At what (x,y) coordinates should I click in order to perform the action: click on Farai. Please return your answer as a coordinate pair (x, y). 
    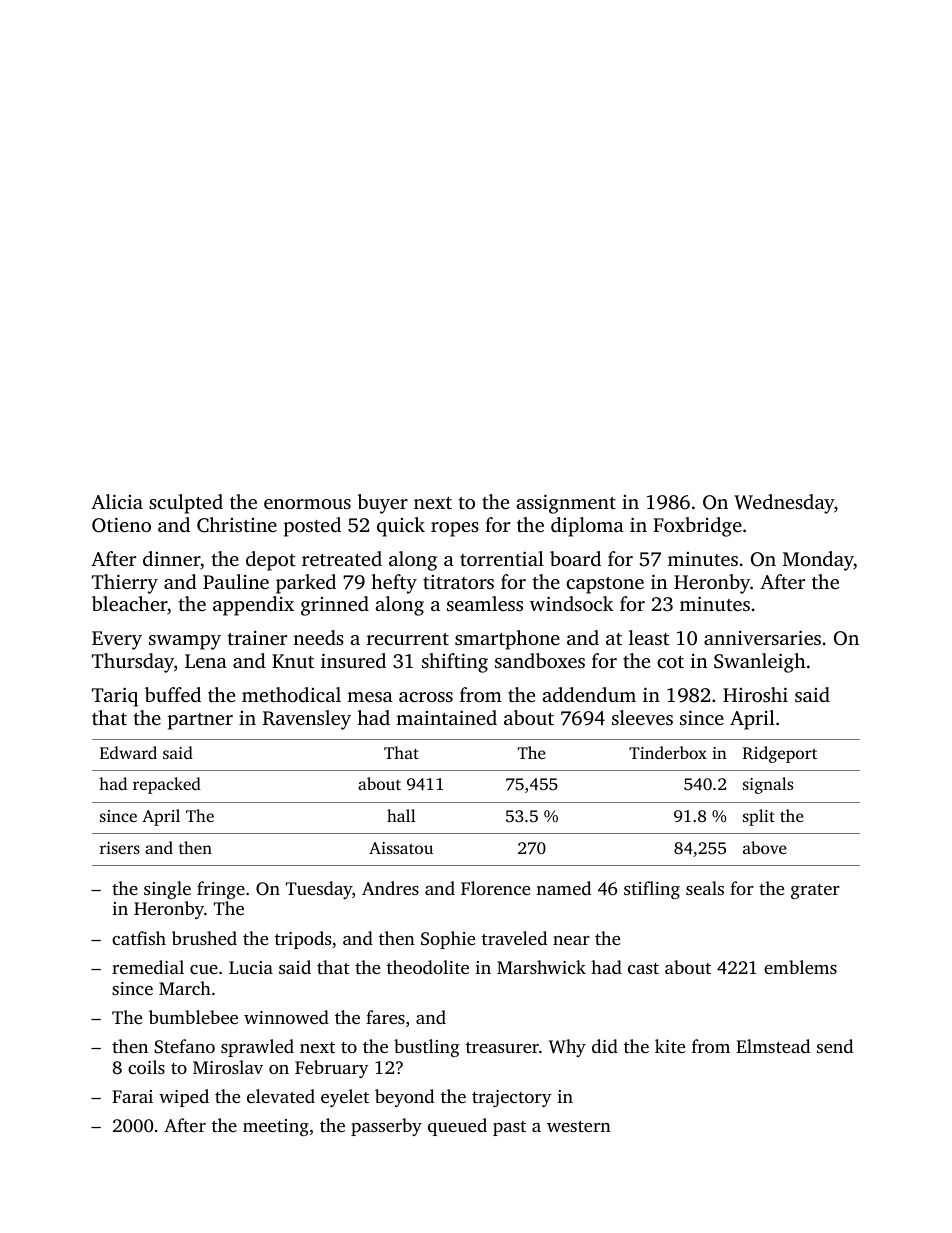
    Looking at the image, I should click on (132, 1096).
